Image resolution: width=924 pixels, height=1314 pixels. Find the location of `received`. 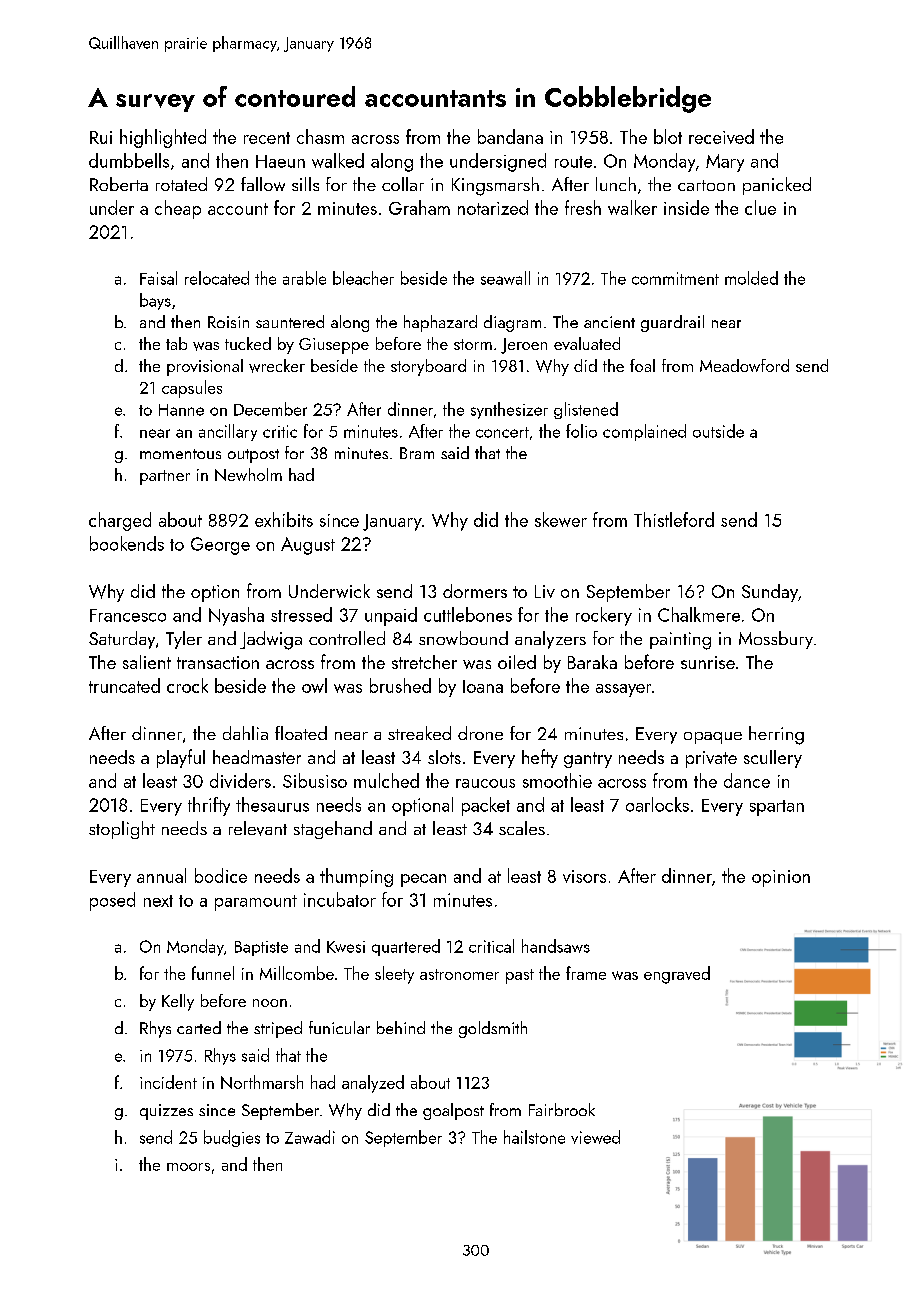

received is located at coordinates (721, 136).
